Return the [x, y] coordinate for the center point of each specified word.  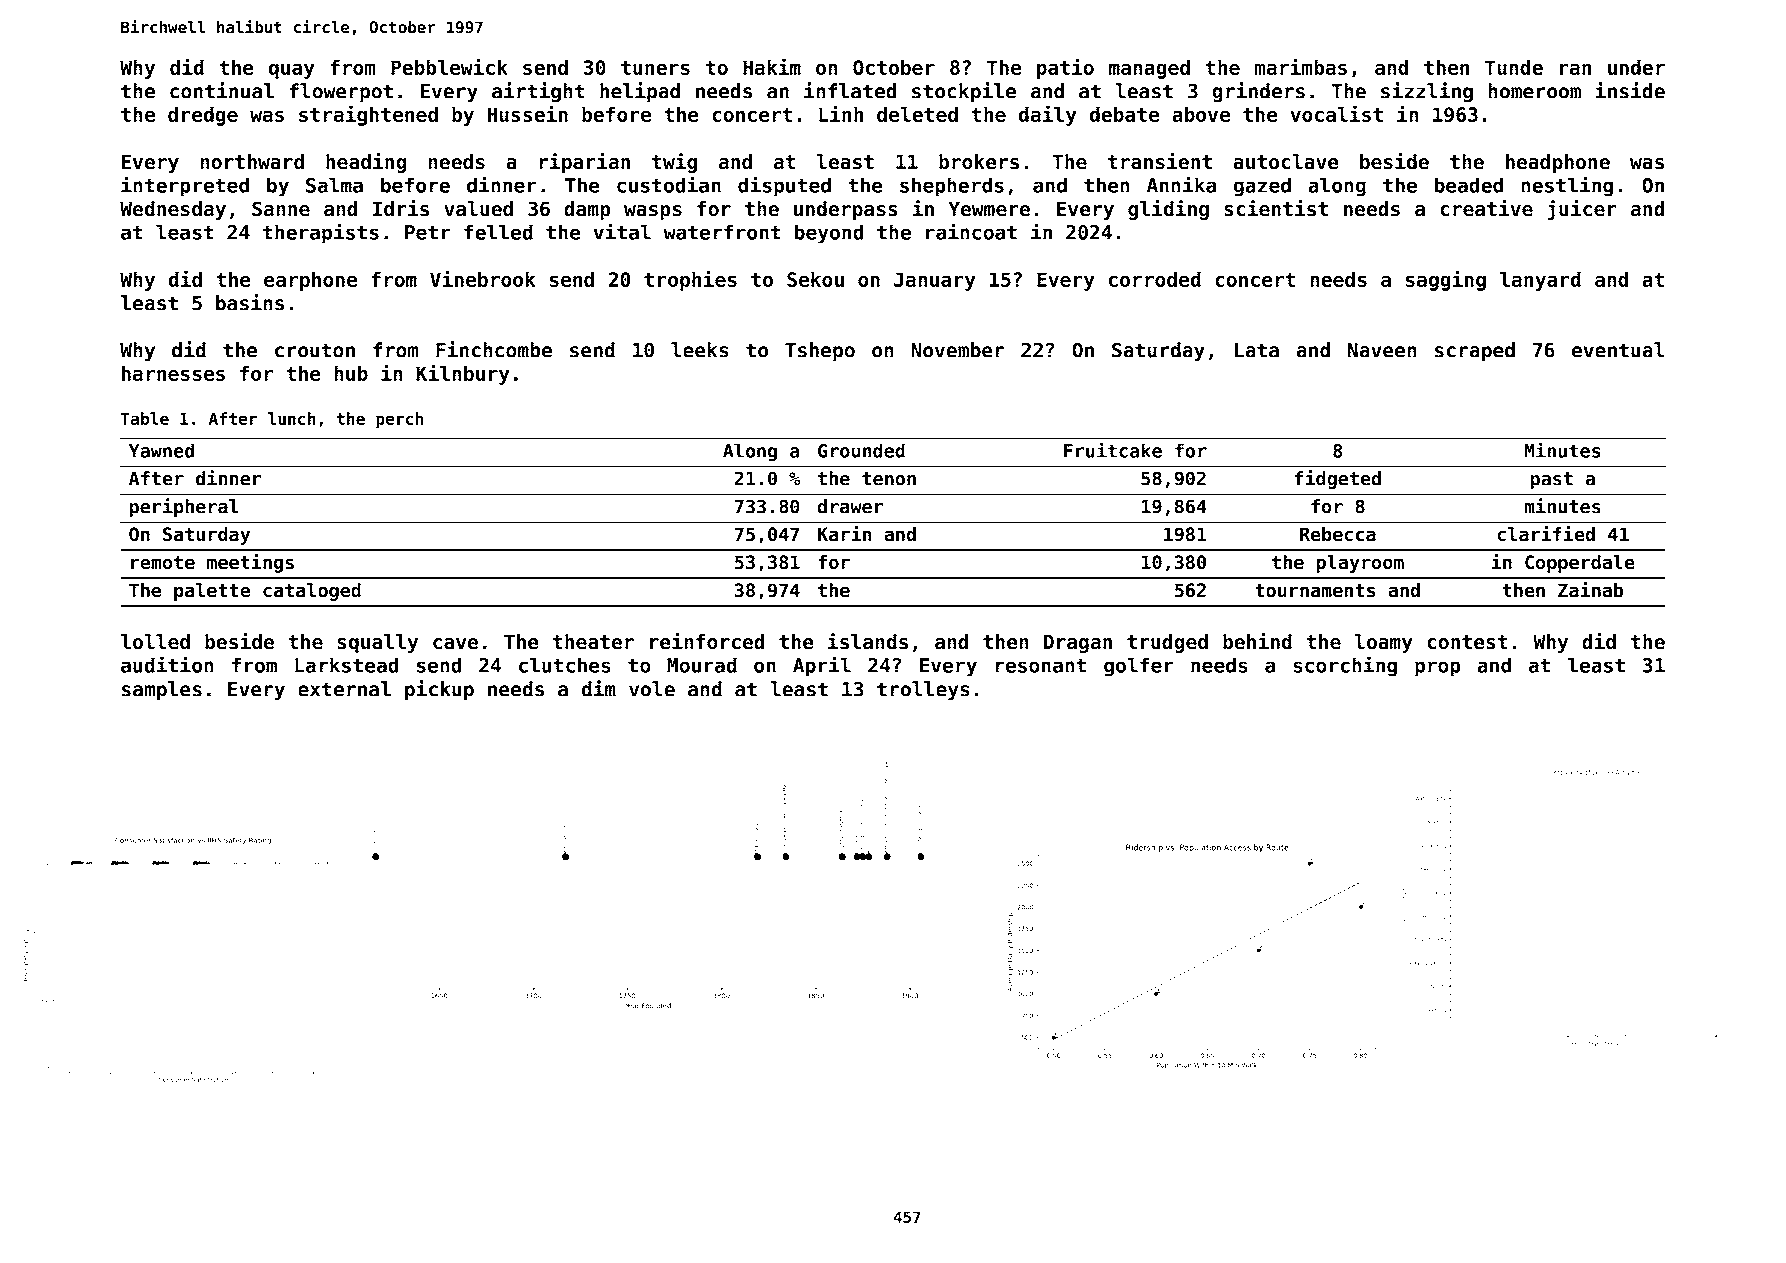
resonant [1040, 665]
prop [1438, 669]
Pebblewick [449, 66]
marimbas [1300, 66]
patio [1065, 68]
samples [162, 691]
